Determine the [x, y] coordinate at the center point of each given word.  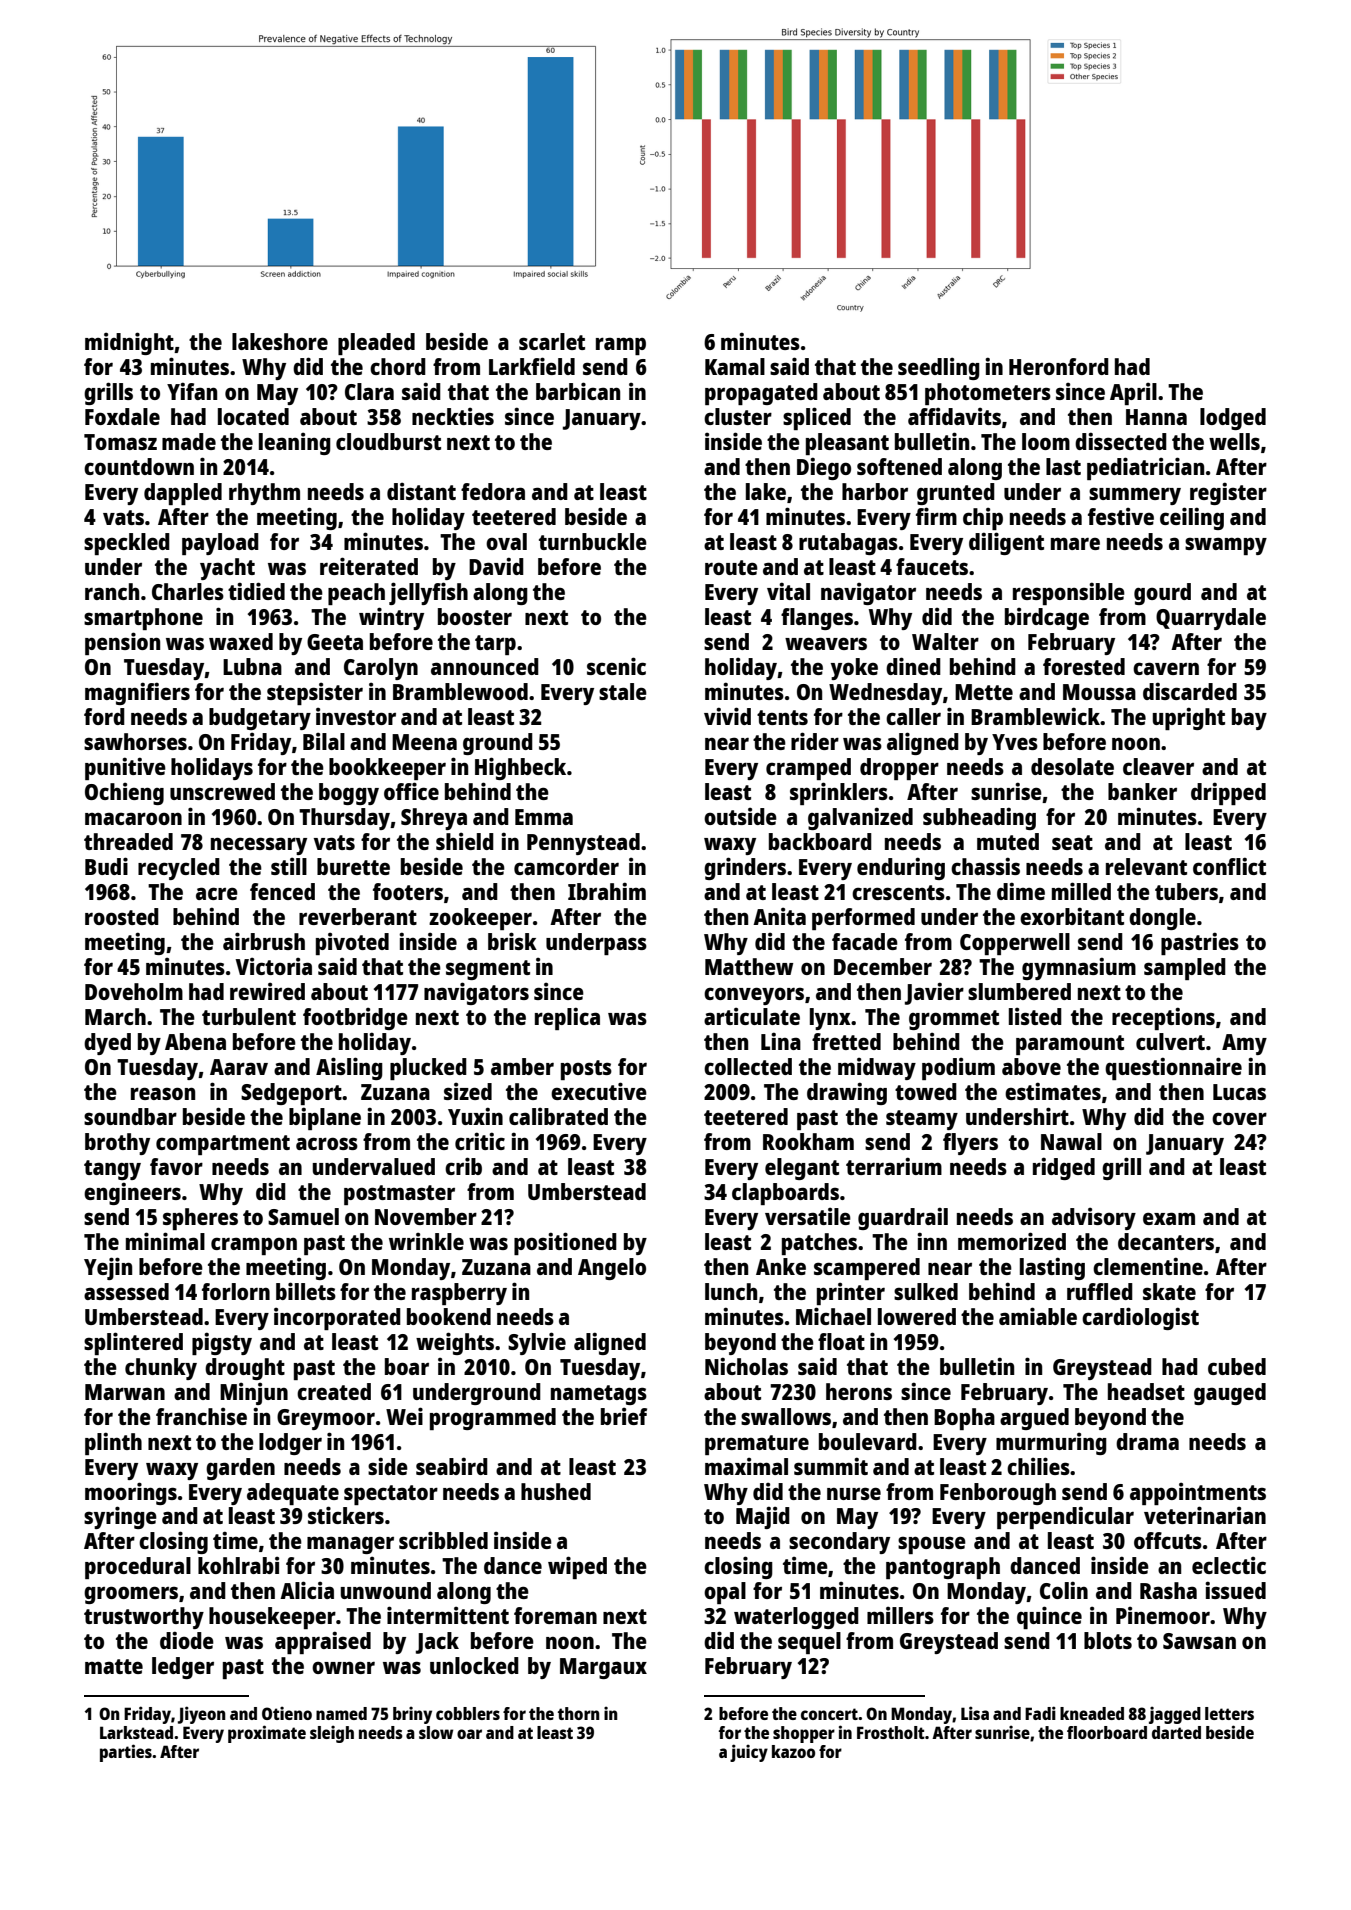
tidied [256, 591]
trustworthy [144, 1618]
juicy [749, 1753]
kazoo [793, 1751]
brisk [512, 941]
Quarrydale [1211, 619]
